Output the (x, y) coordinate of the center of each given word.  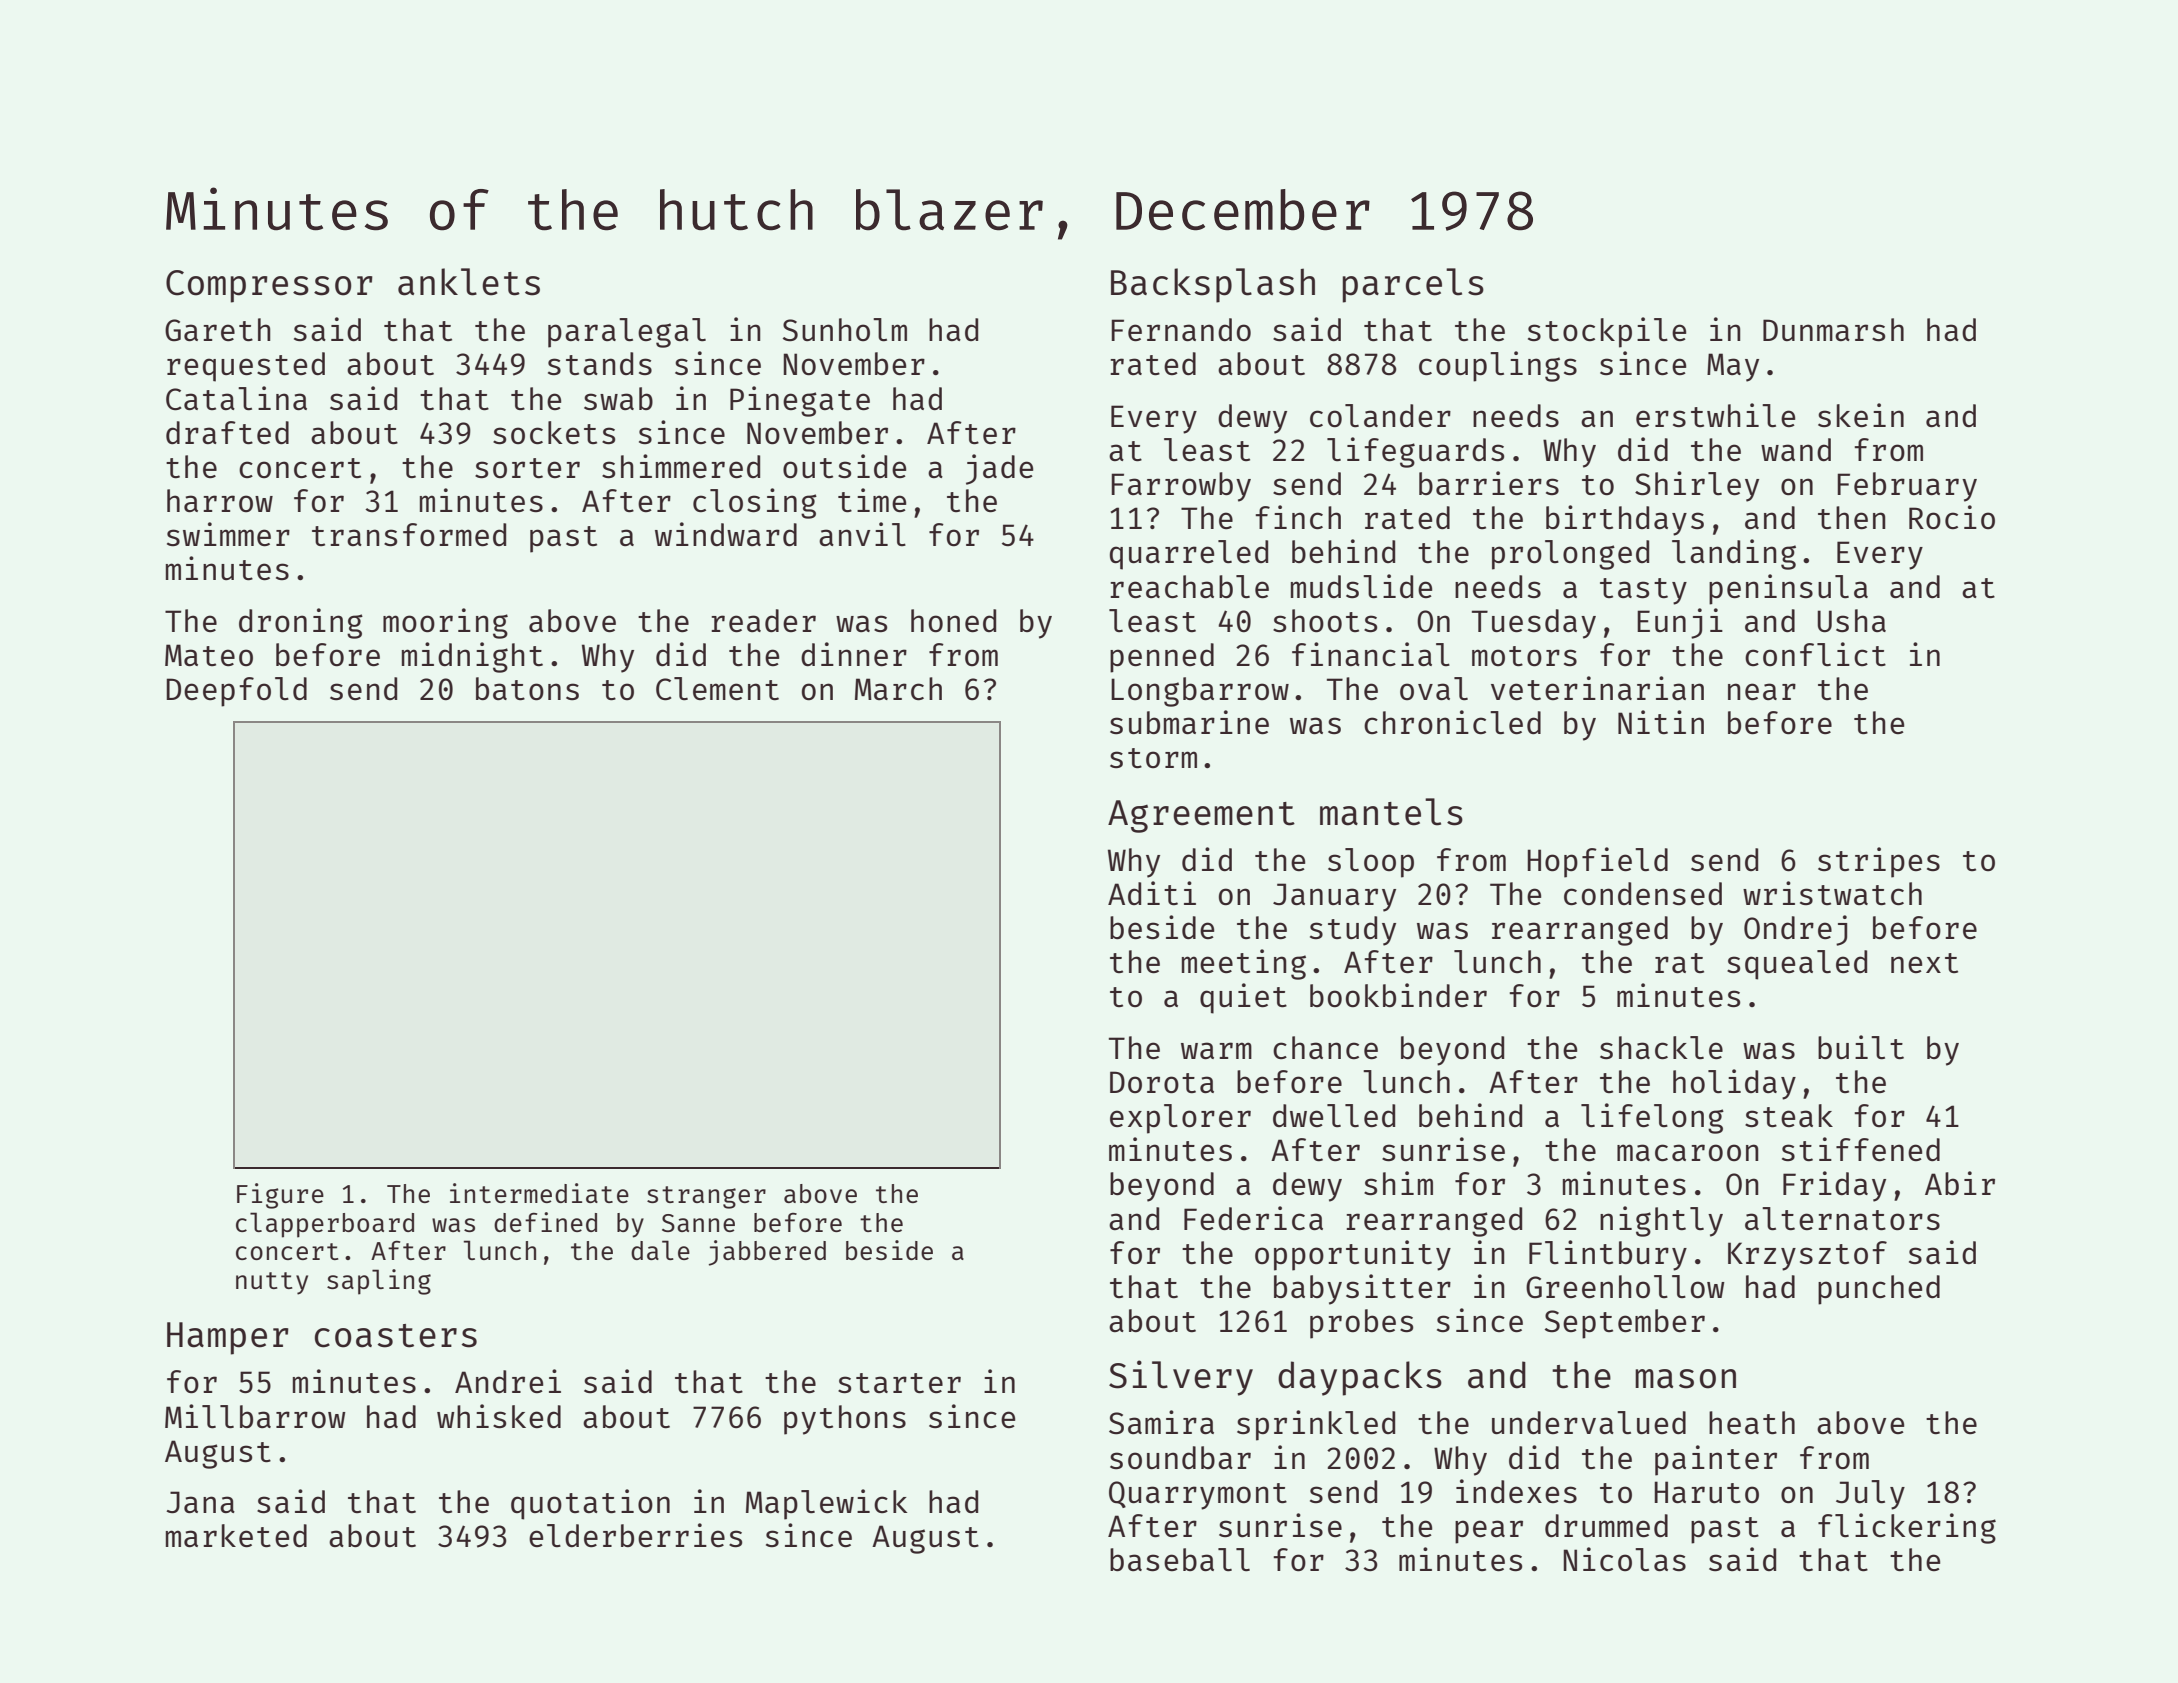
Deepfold (236, 692)
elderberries (635, 1535)
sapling (379, 1282)
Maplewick (826, 1504)
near (1762, 691)
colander (1380, 415)
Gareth (218, 329)
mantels (1391, 812)
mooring (445, 623)
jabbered (767, 1253)
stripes (1879, 862)
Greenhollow (1625, 1286)
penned (1162, 658)
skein (1861, 415)
